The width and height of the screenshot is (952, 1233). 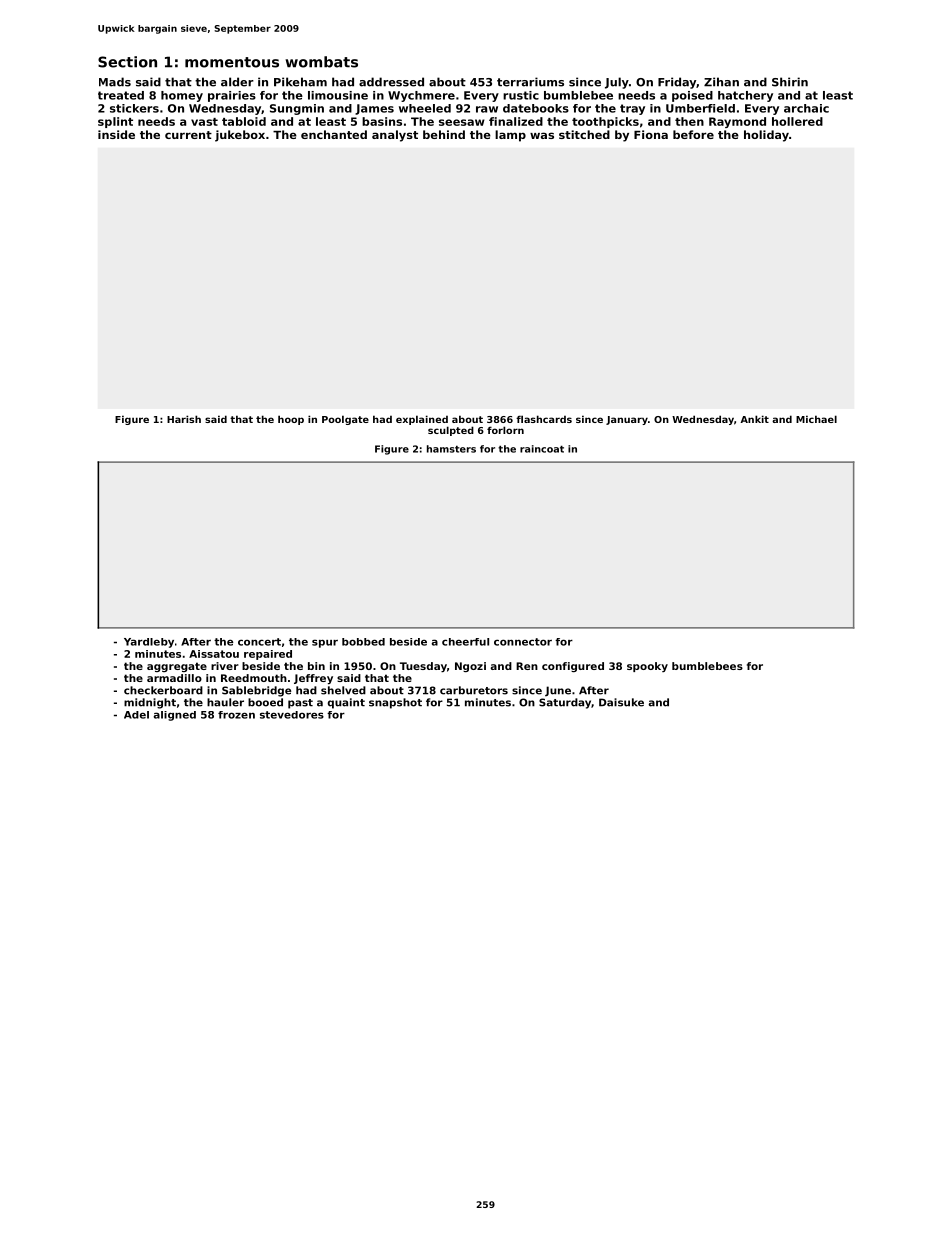 What do you see at coordinates (565, 703) in the screenshot?
I see `Saturday` at bounding box center [565, 703].
